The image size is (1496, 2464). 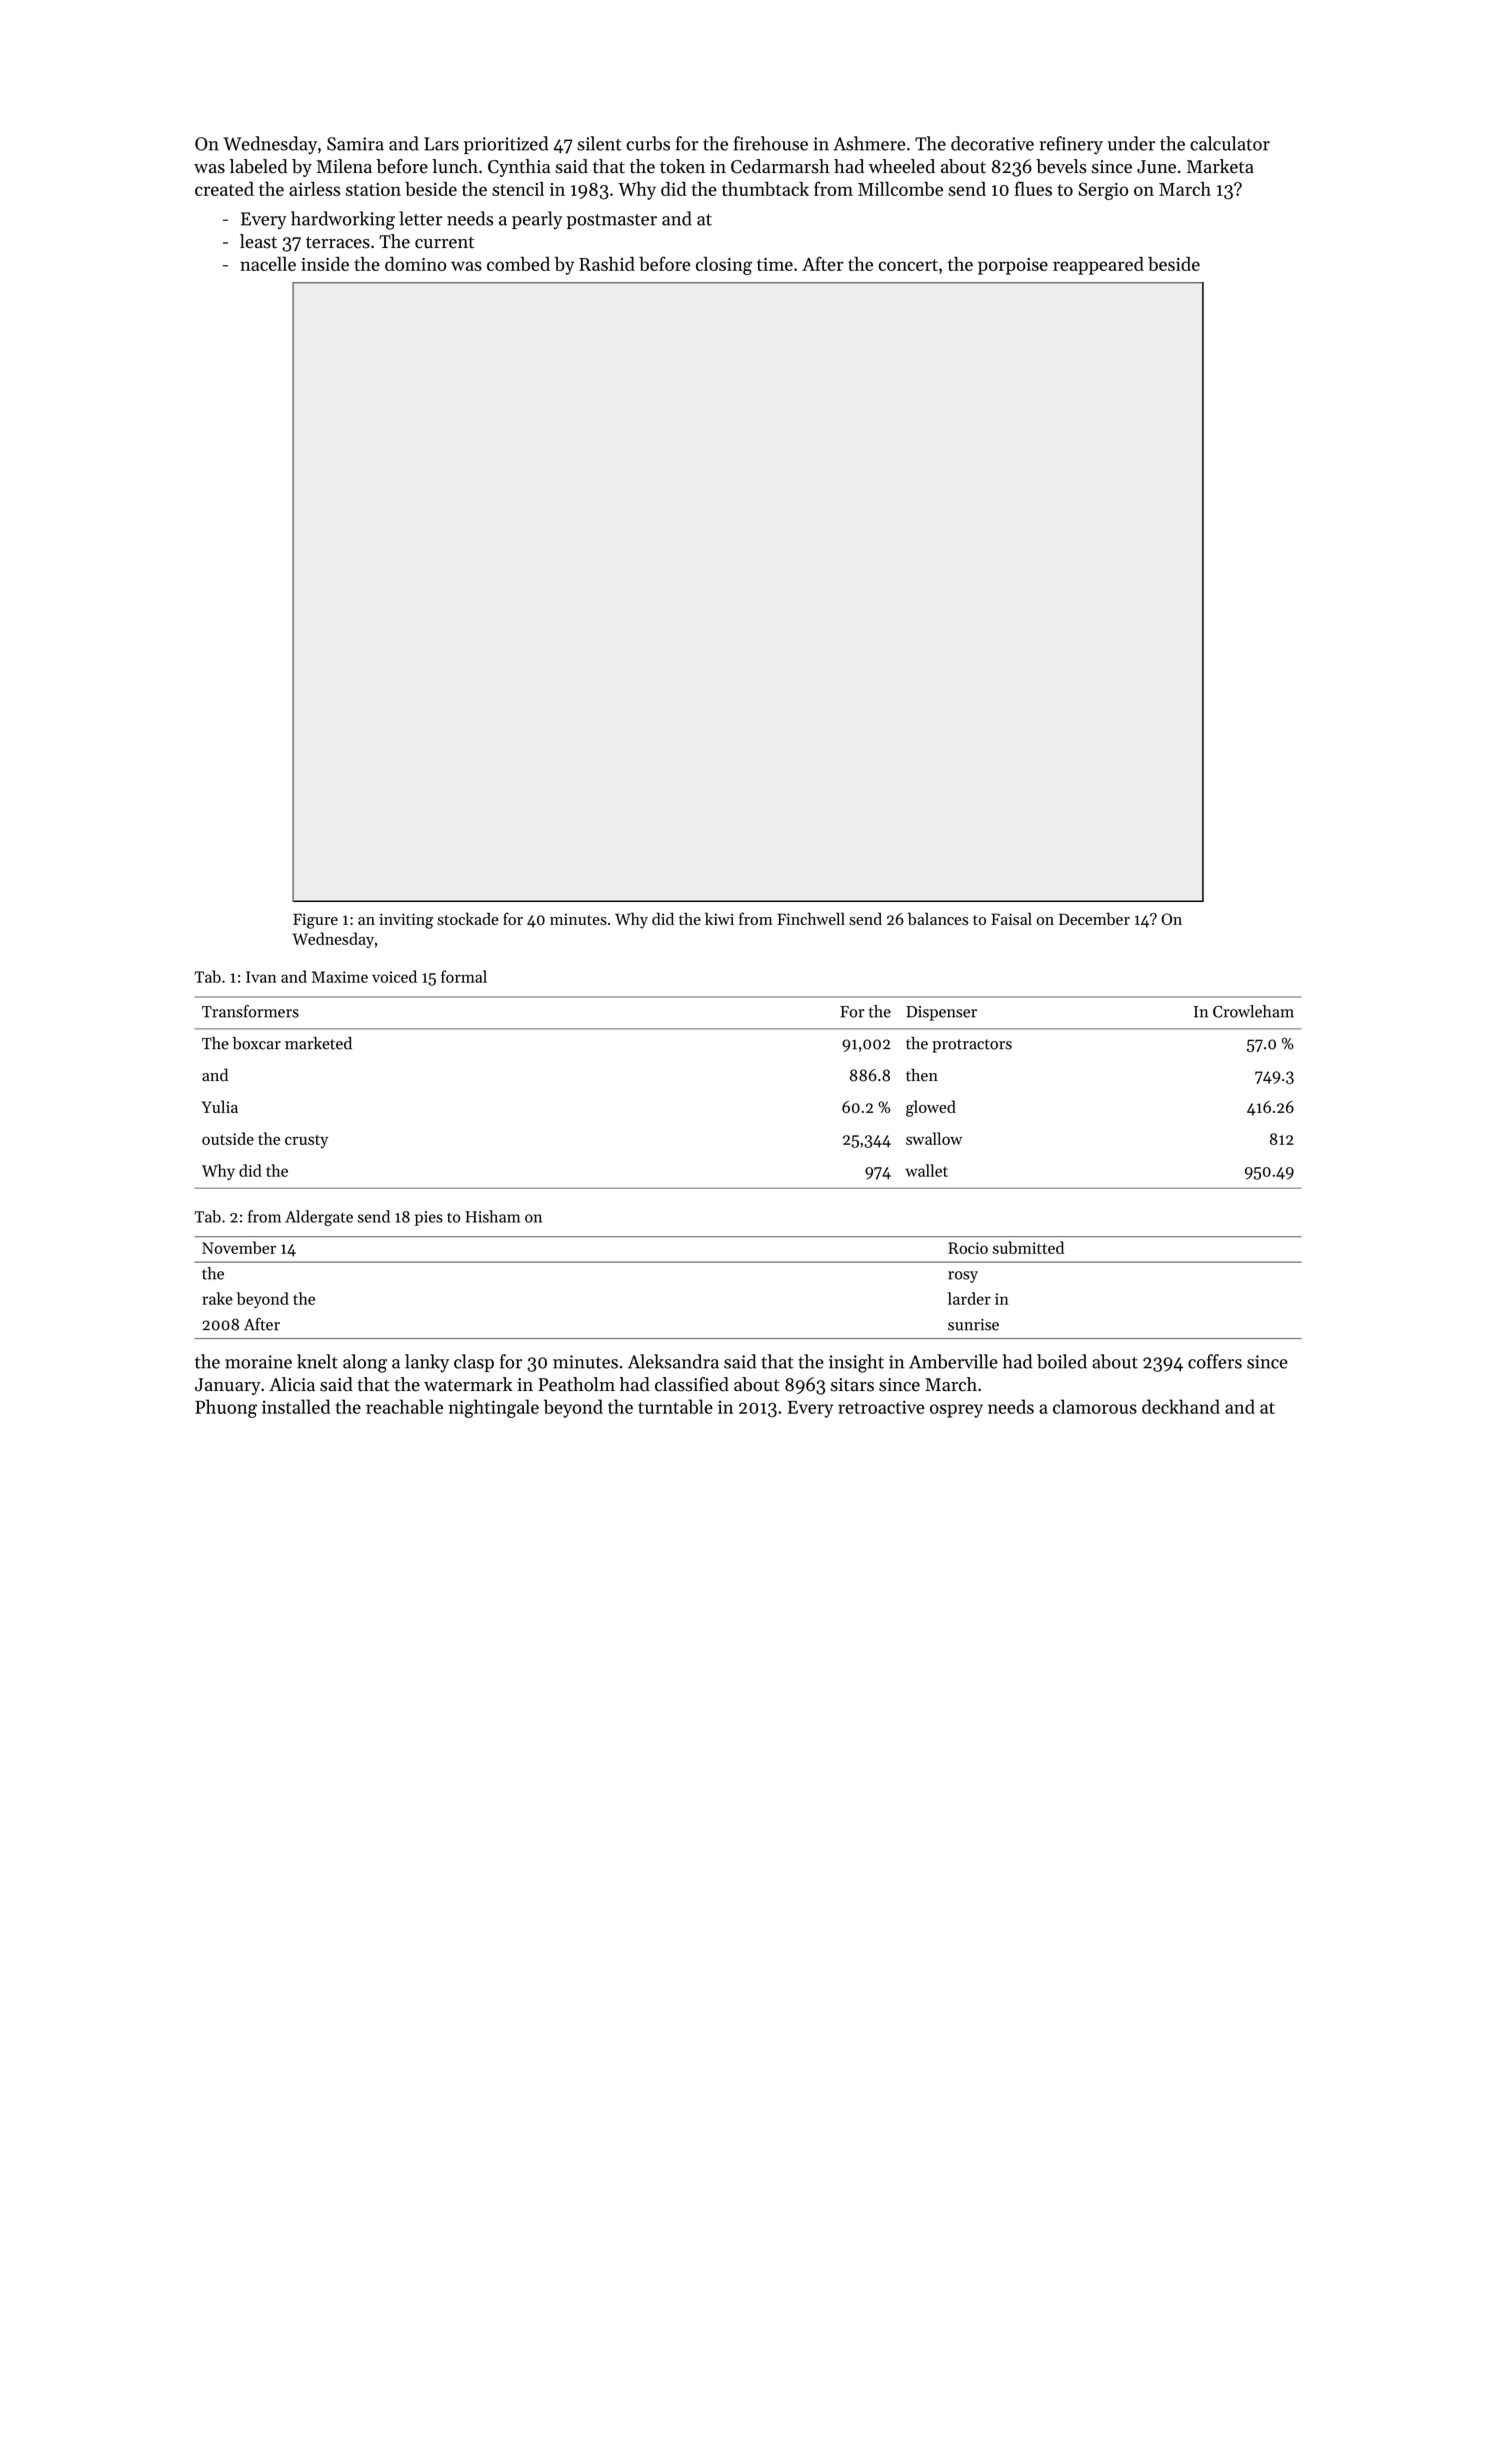 I want to click on Ivan, so click(x=261, y=977).
